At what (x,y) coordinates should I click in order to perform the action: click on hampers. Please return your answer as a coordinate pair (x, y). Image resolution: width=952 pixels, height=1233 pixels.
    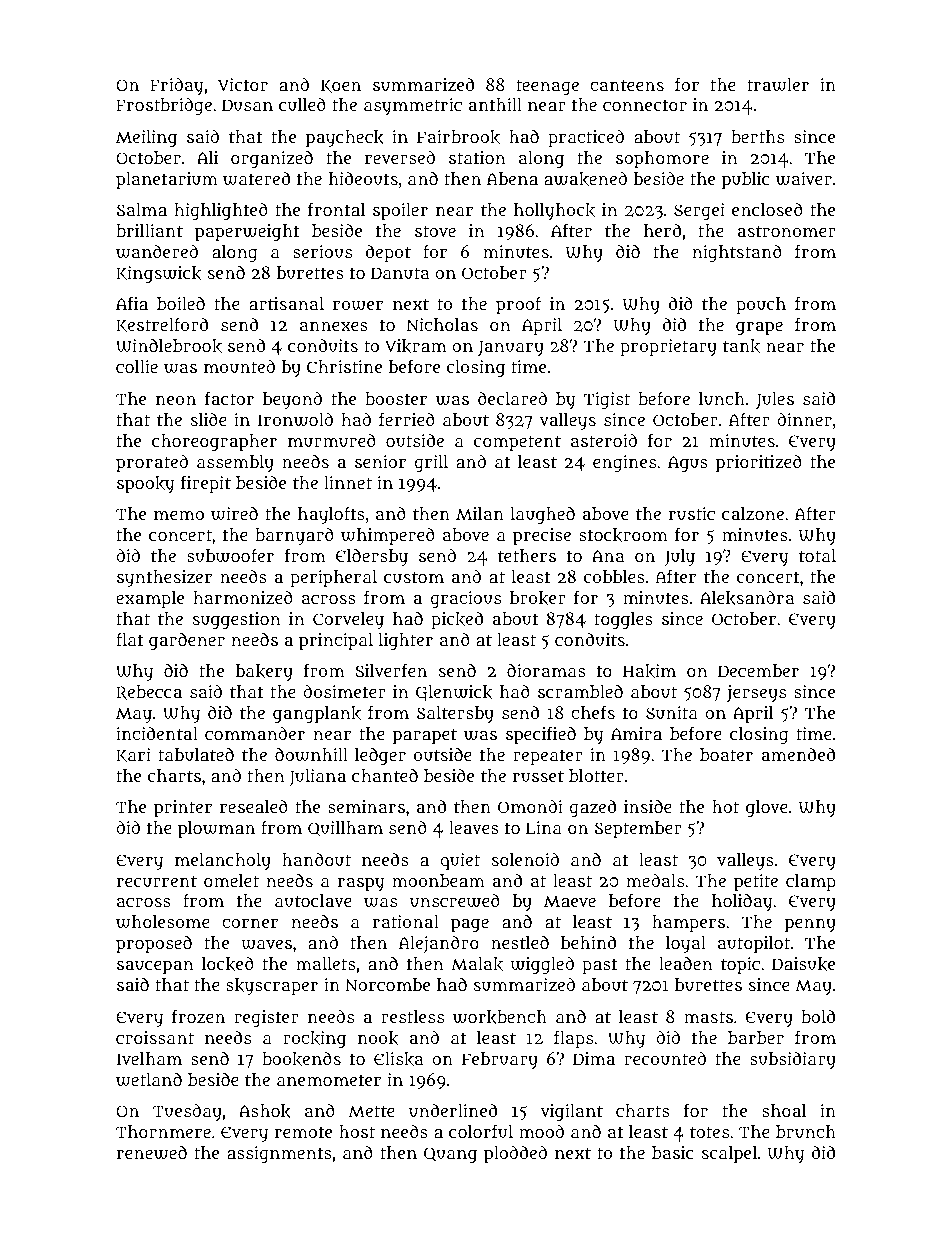
    Looking at the image, I should click on (688, 923).
